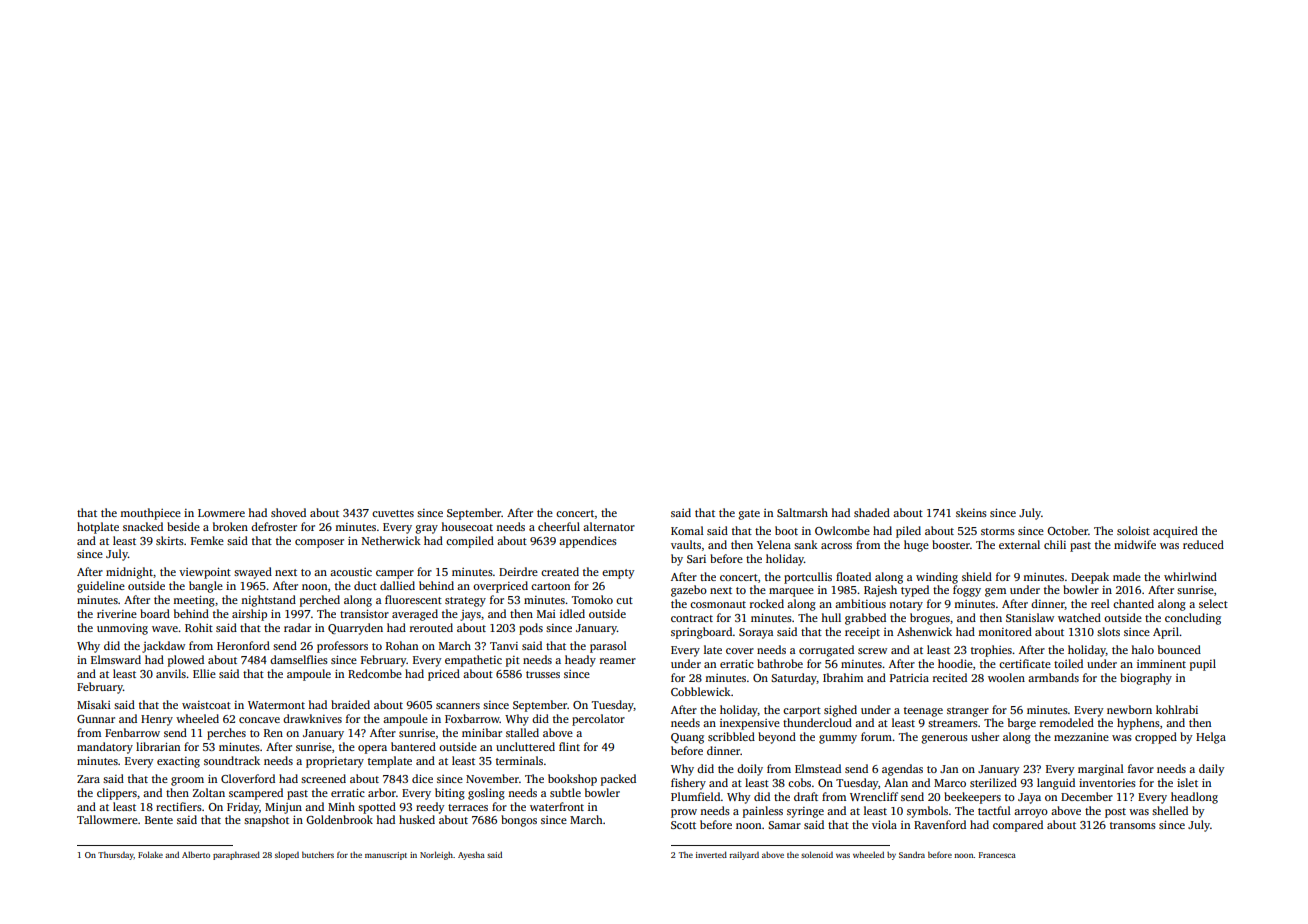  What do you see at coordinates (1187, 782) in the screenshot?
I see `islet` at bounding box center [1187, 782].
